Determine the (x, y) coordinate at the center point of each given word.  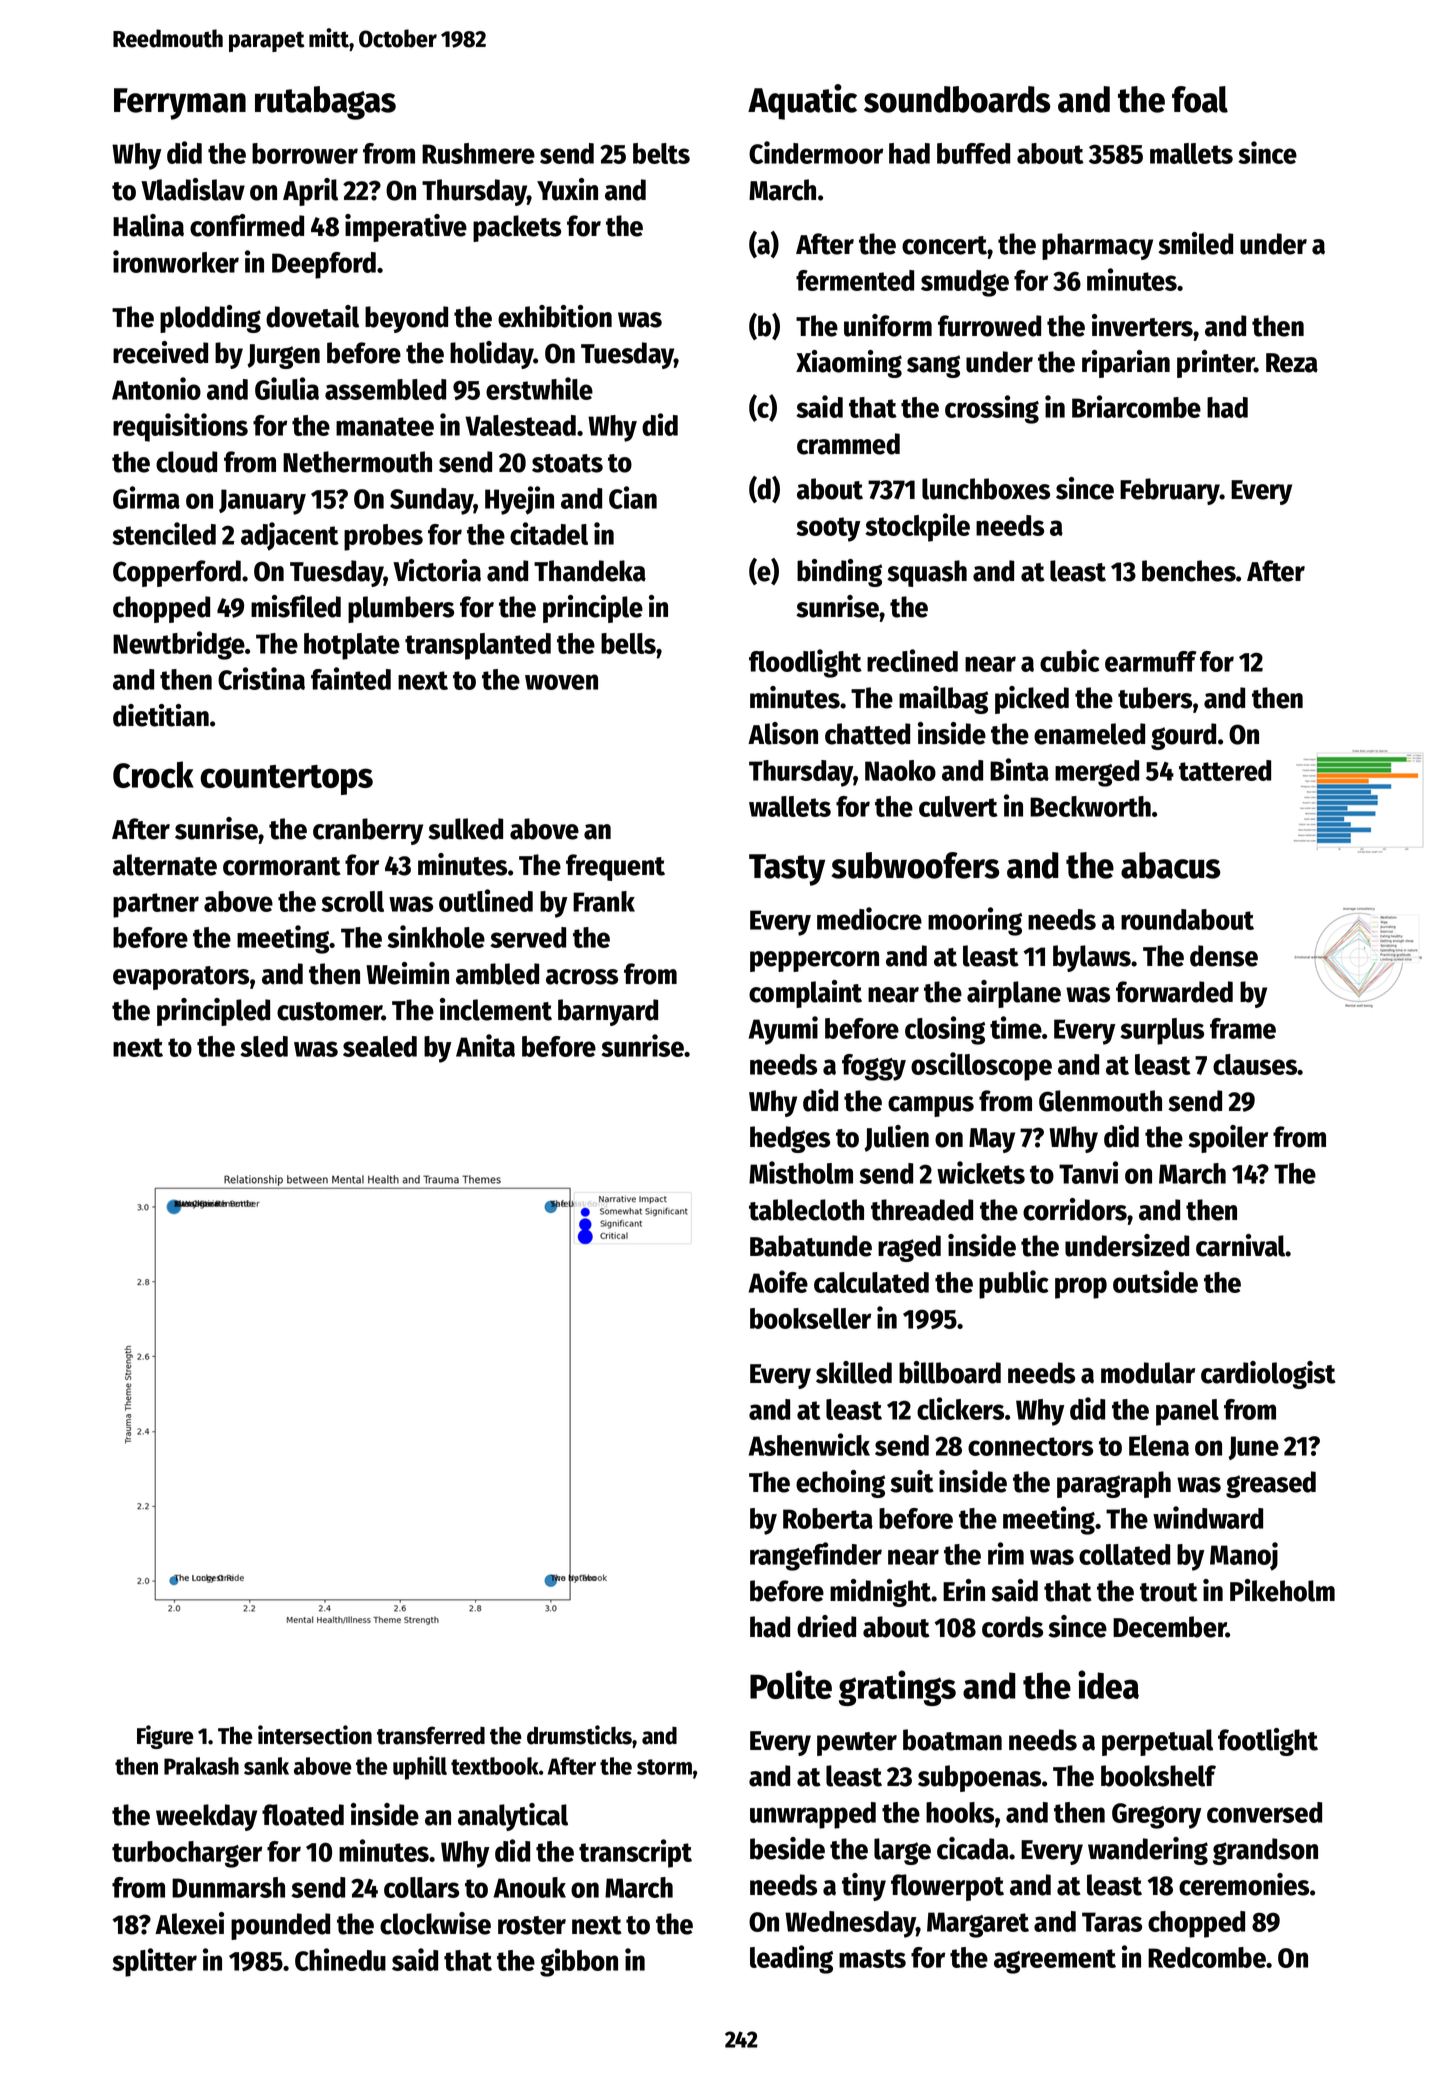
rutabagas (325, 103)
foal (1200, 99)
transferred (431, 1735)
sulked (465, 829)
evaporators (181, 978)
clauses (1255, 1064)
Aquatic (802, 102)
